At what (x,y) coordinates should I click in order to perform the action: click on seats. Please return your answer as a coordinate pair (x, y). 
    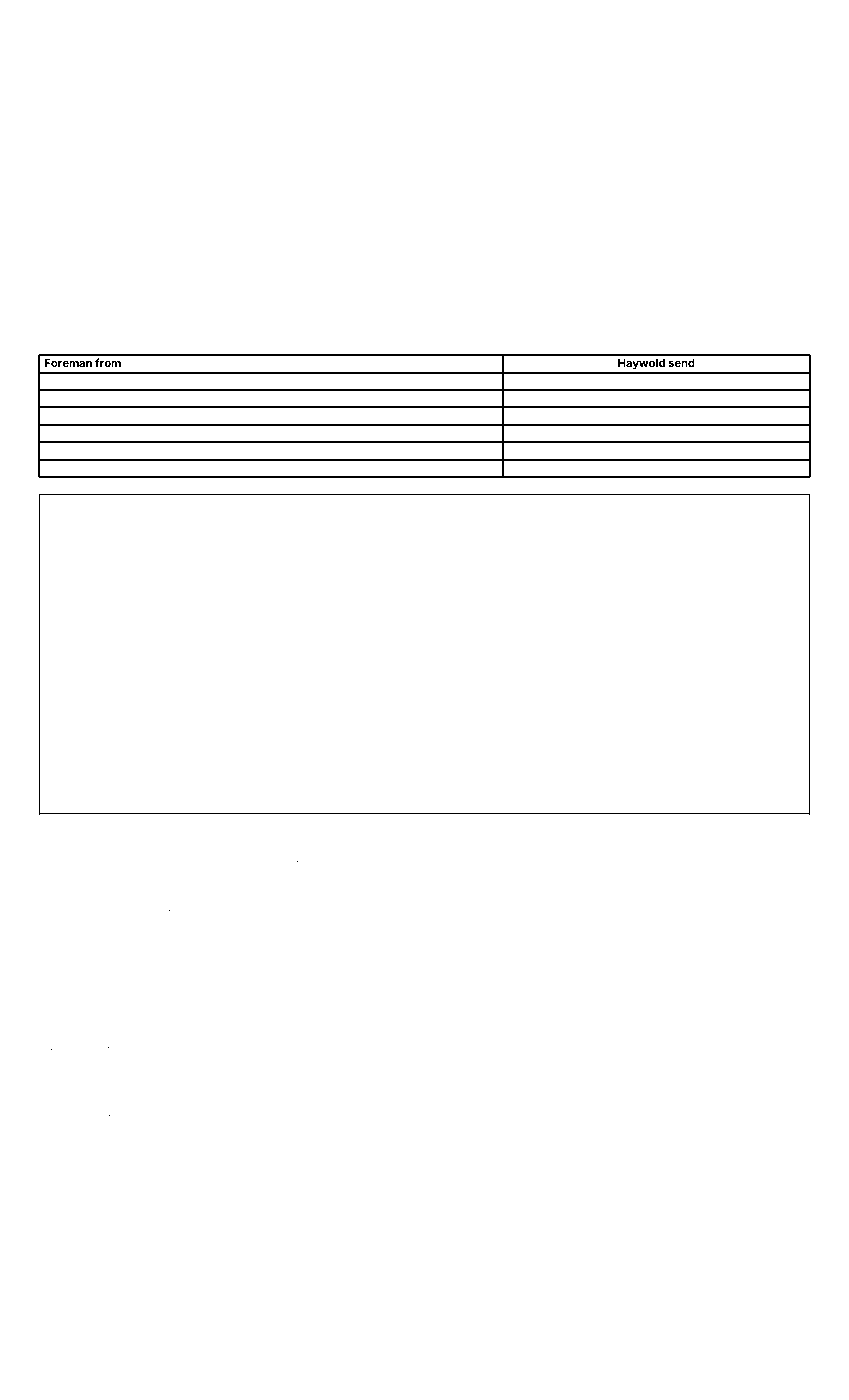
    Looking at the image, I should click on (601, 875).
